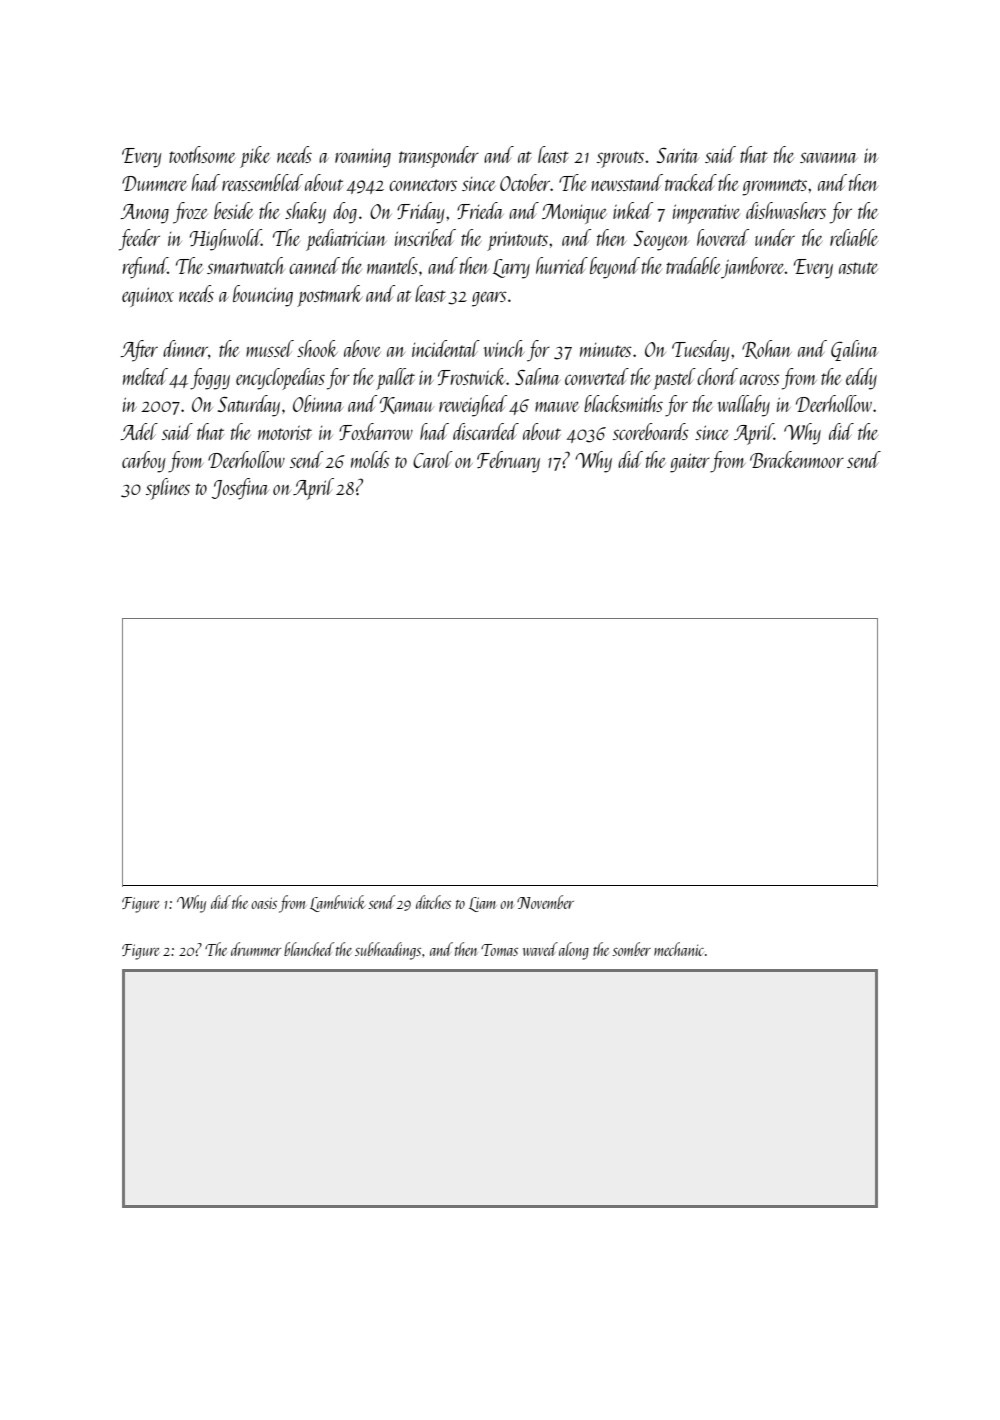  I want to click on November, so click(545, 902).
